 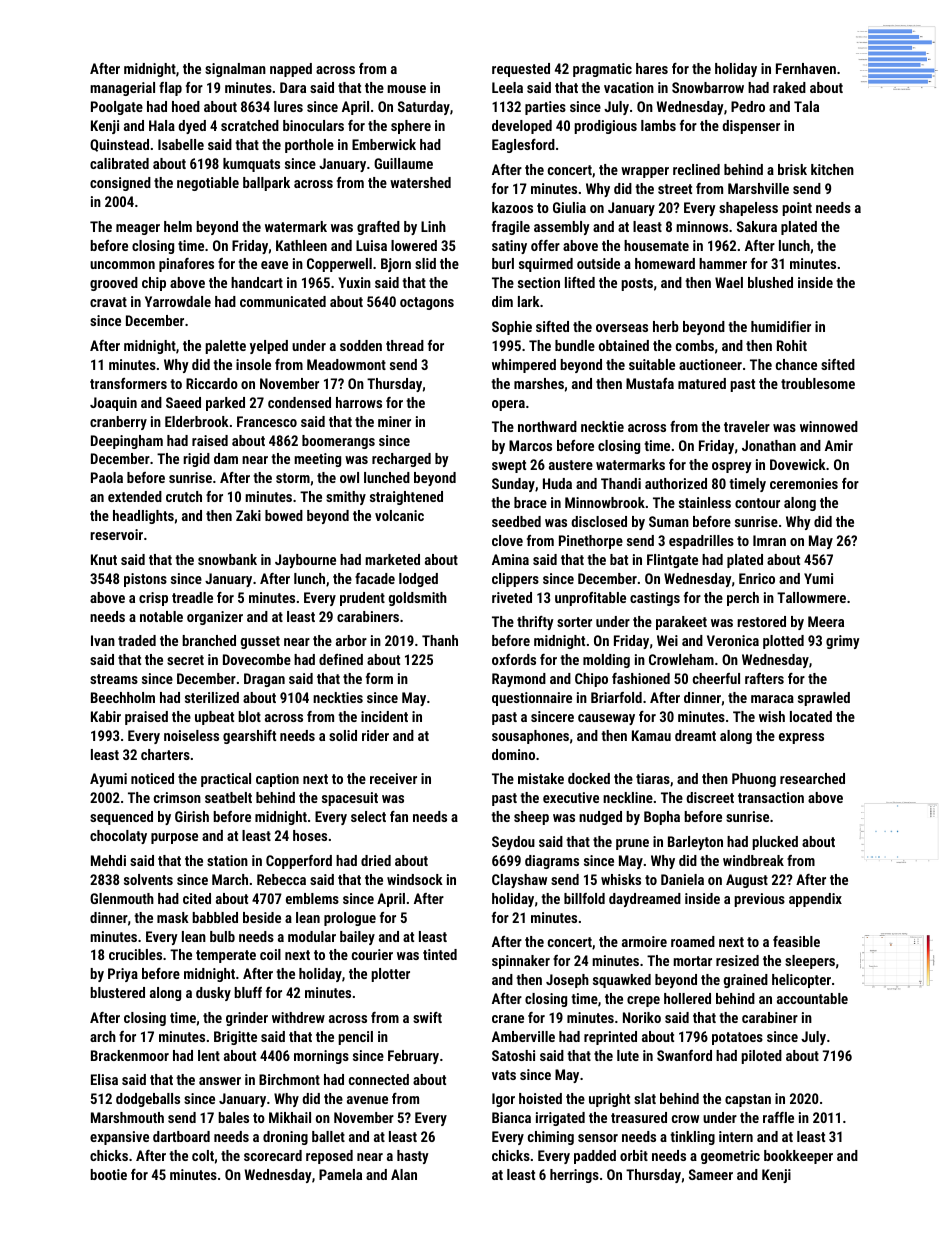 What do you see at coordinates (669, 521) in the screenshot?
I see `Suman` at bounding box center [669, 521].
